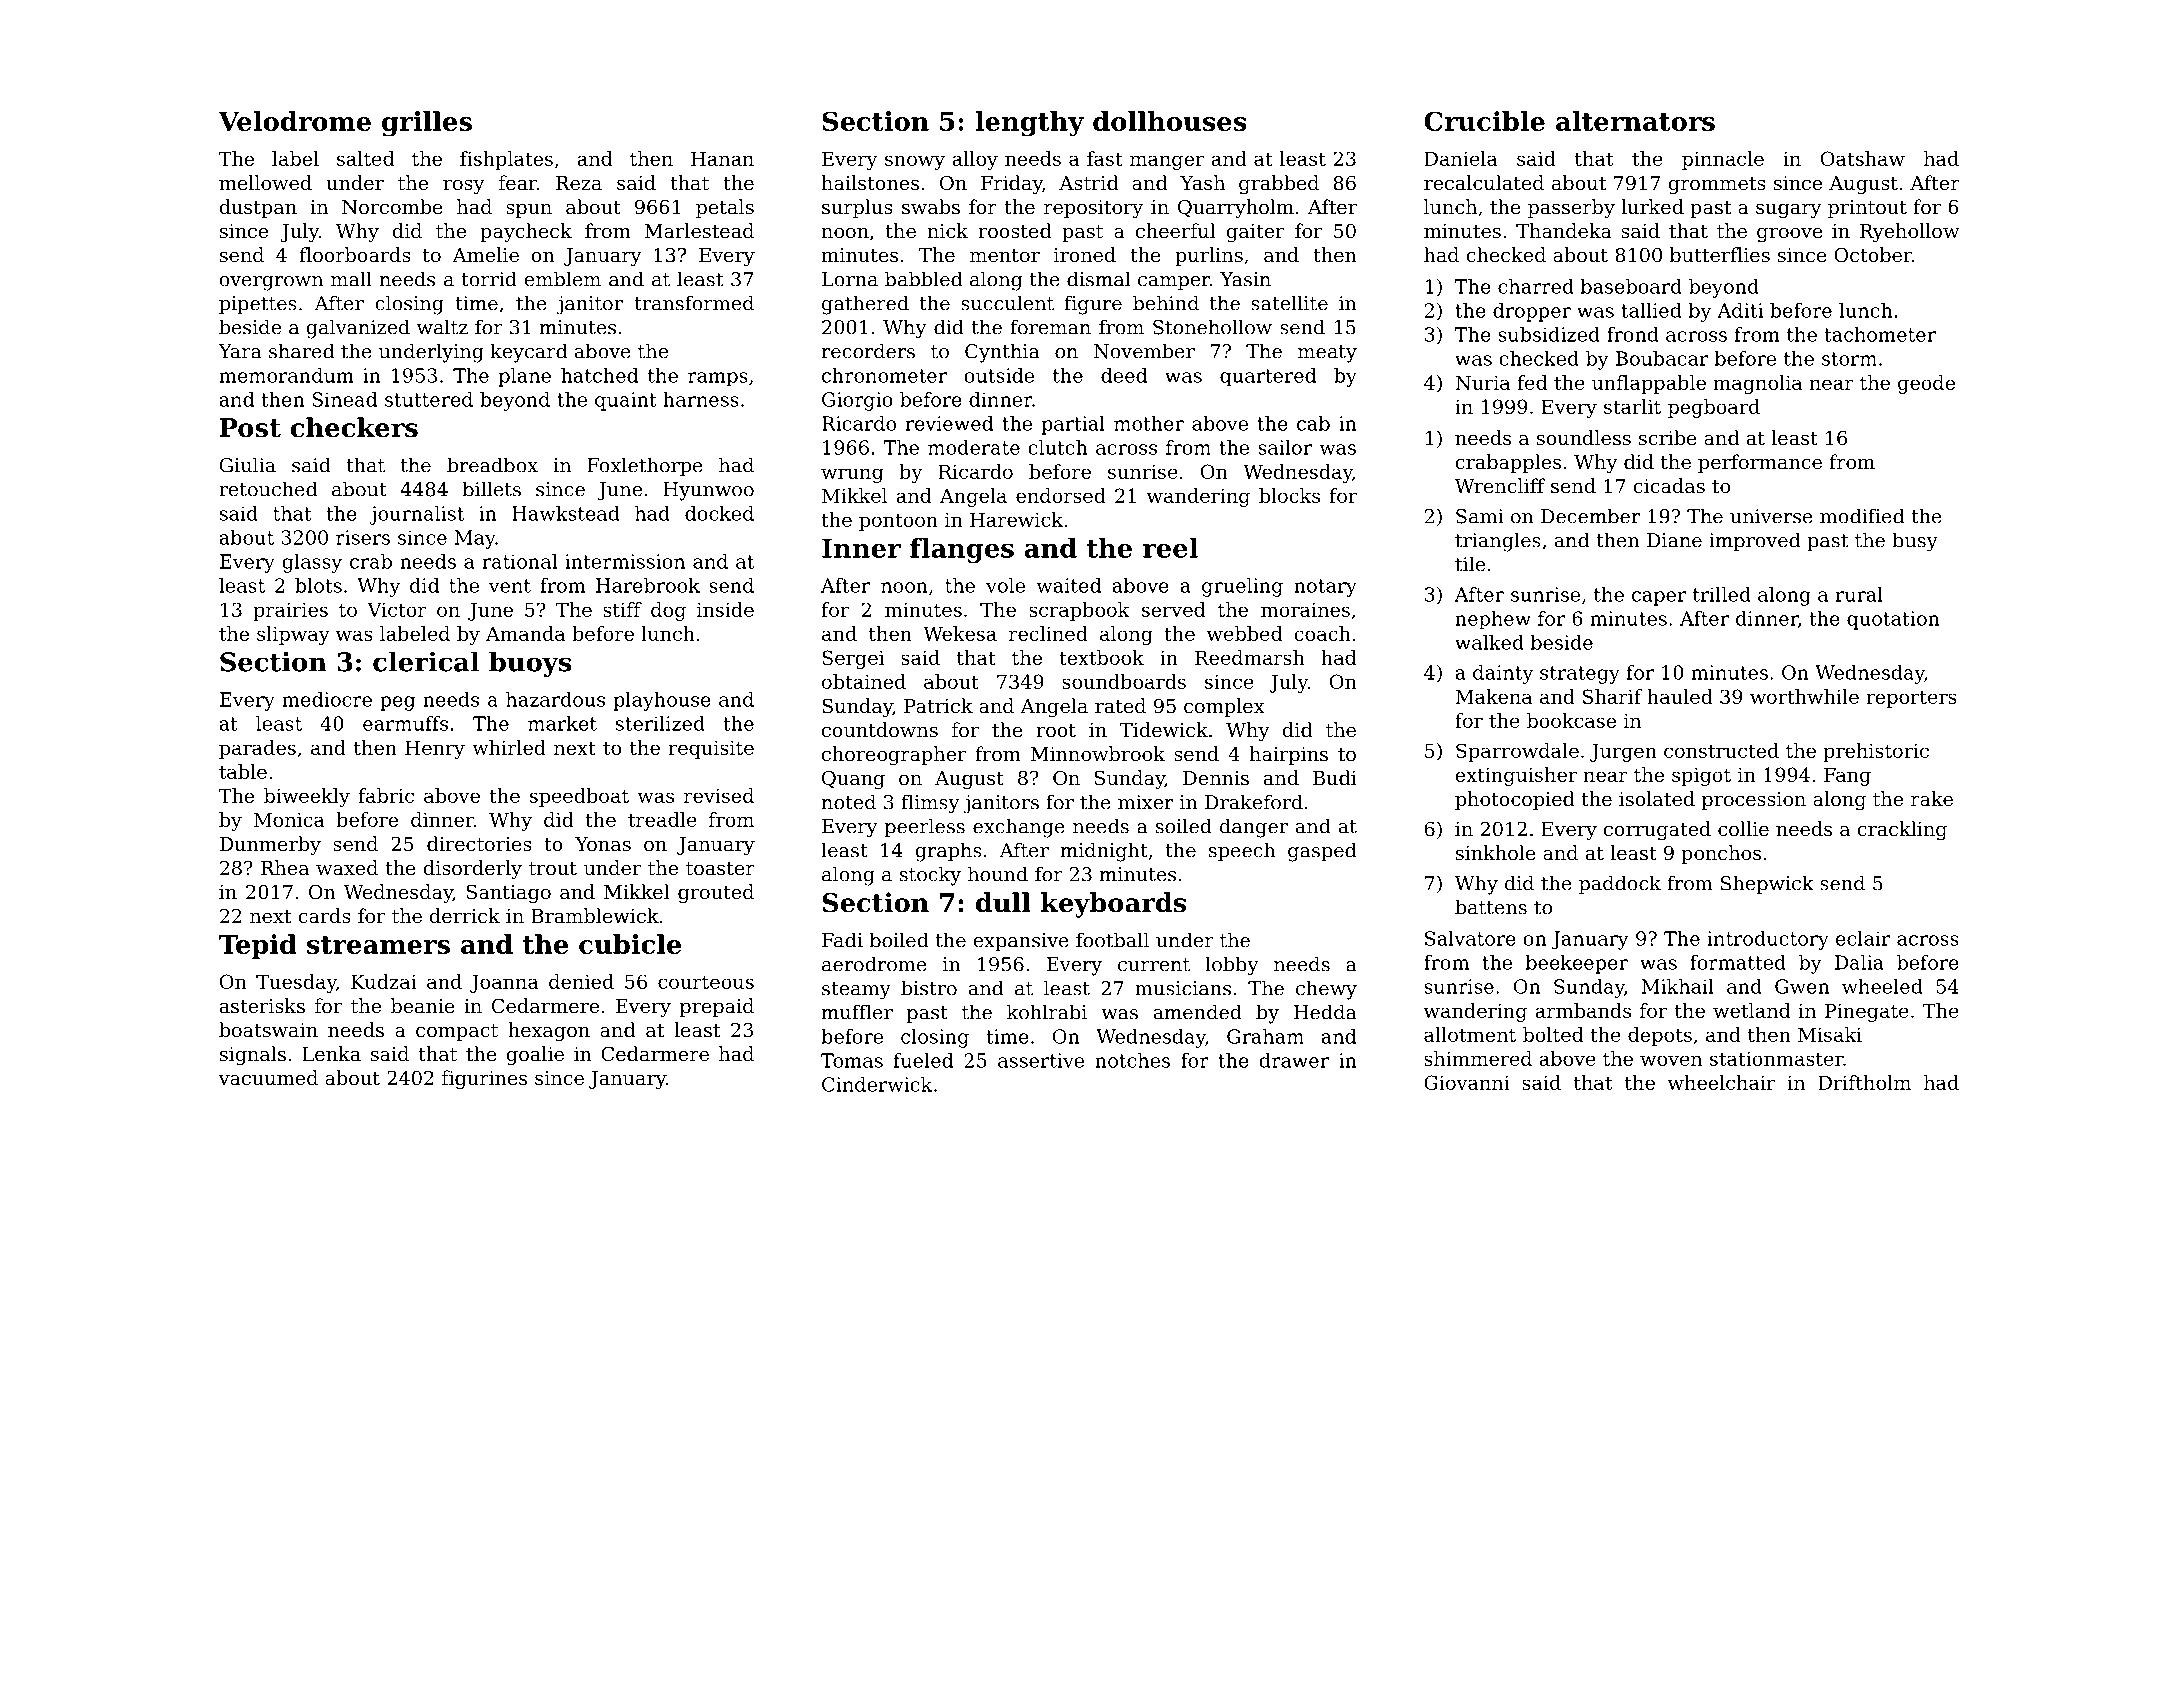 This screenshot has width=2178, height=1683. What do you see at coordinates (1289, 755) in the screenshot?
I see `hairpins` at bounding box center [1289, 755].
